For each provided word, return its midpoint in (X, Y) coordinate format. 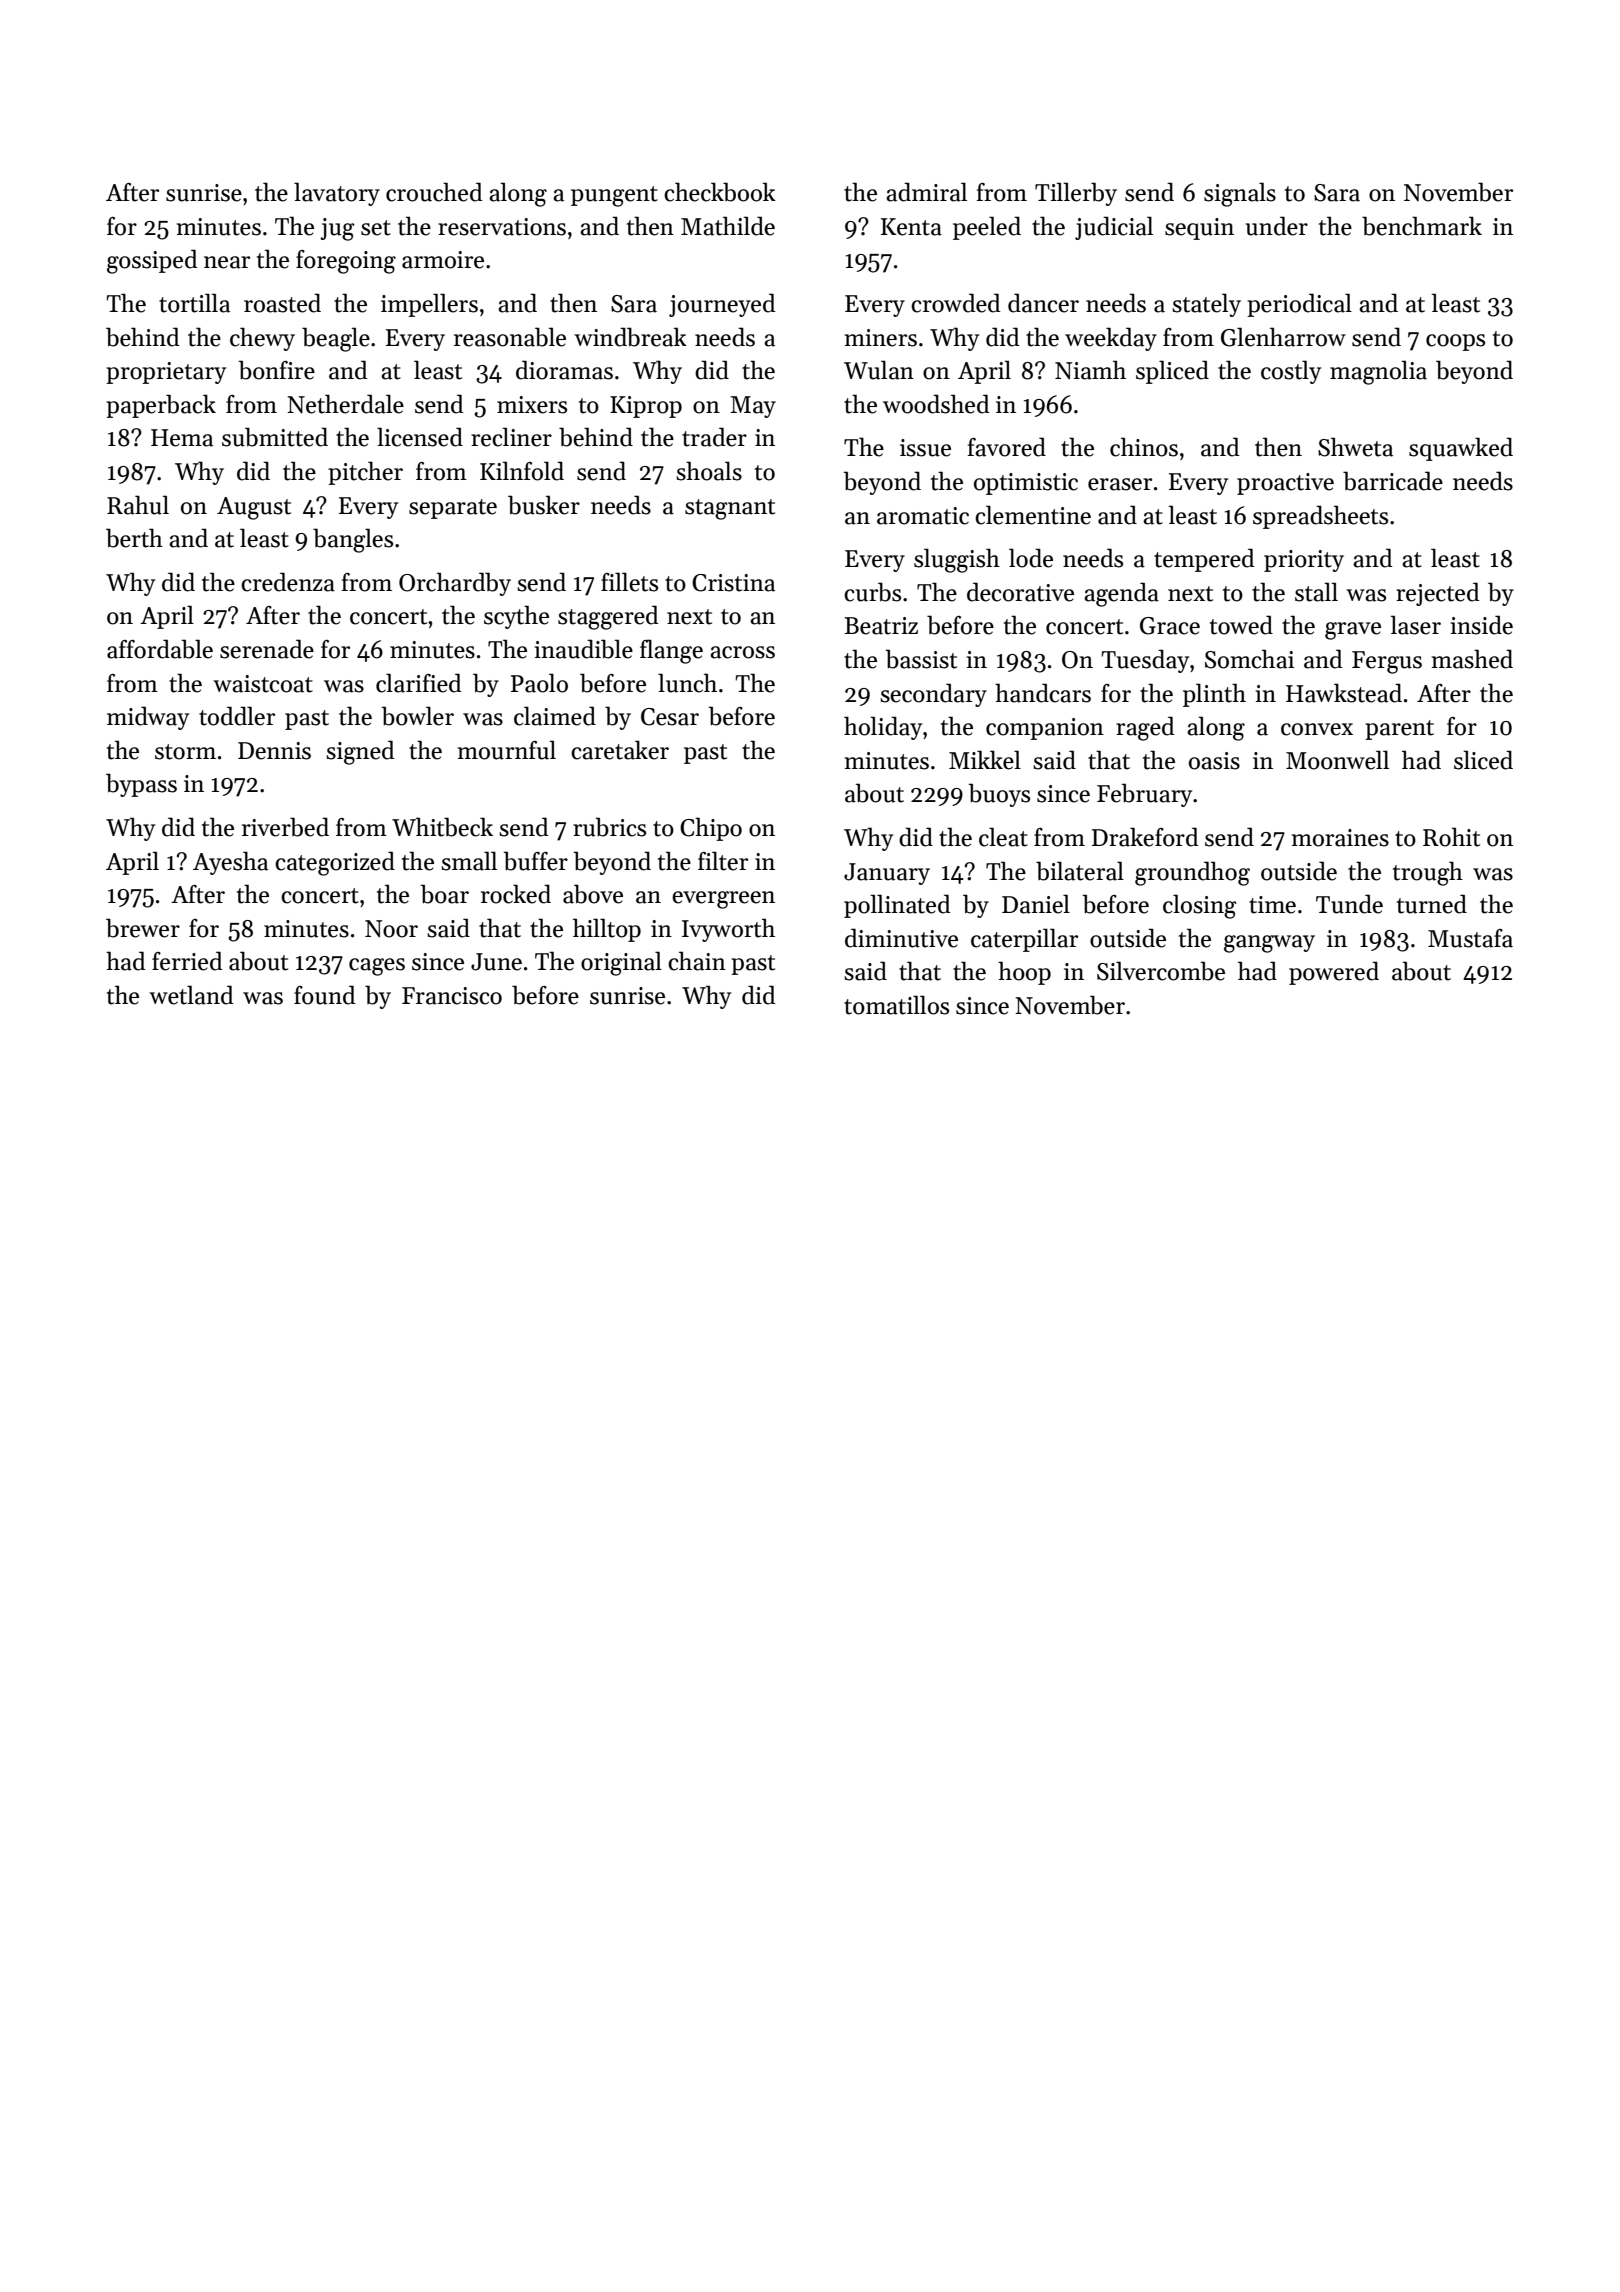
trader (714, 437)
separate (453, 509)
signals (1240, 194)
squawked (1461, 449)
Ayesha (230, 863)
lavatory (337, 194)
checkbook (720, 192)
